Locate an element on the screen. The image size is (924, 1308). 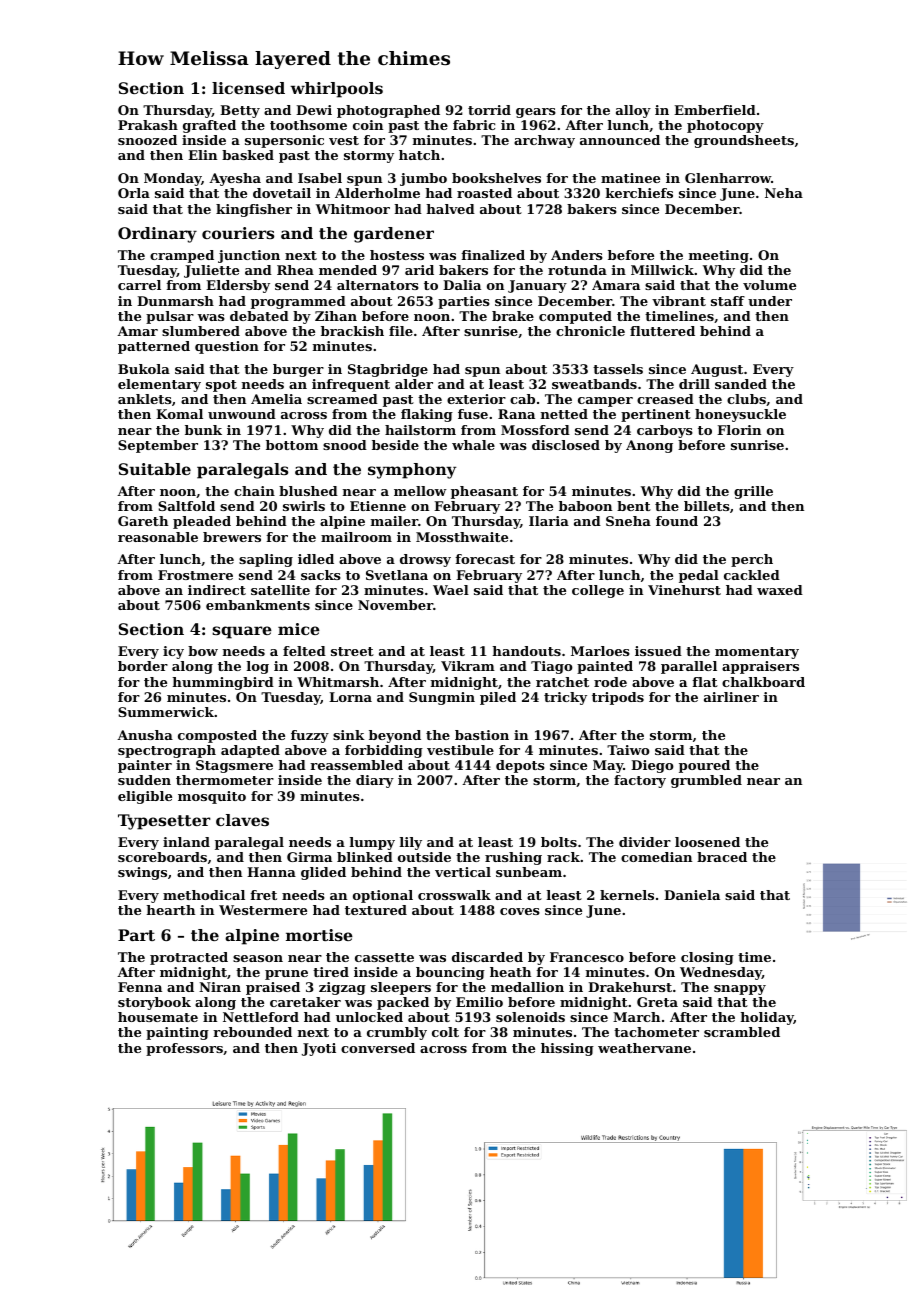
announced is located at coordinates (620, 140).
